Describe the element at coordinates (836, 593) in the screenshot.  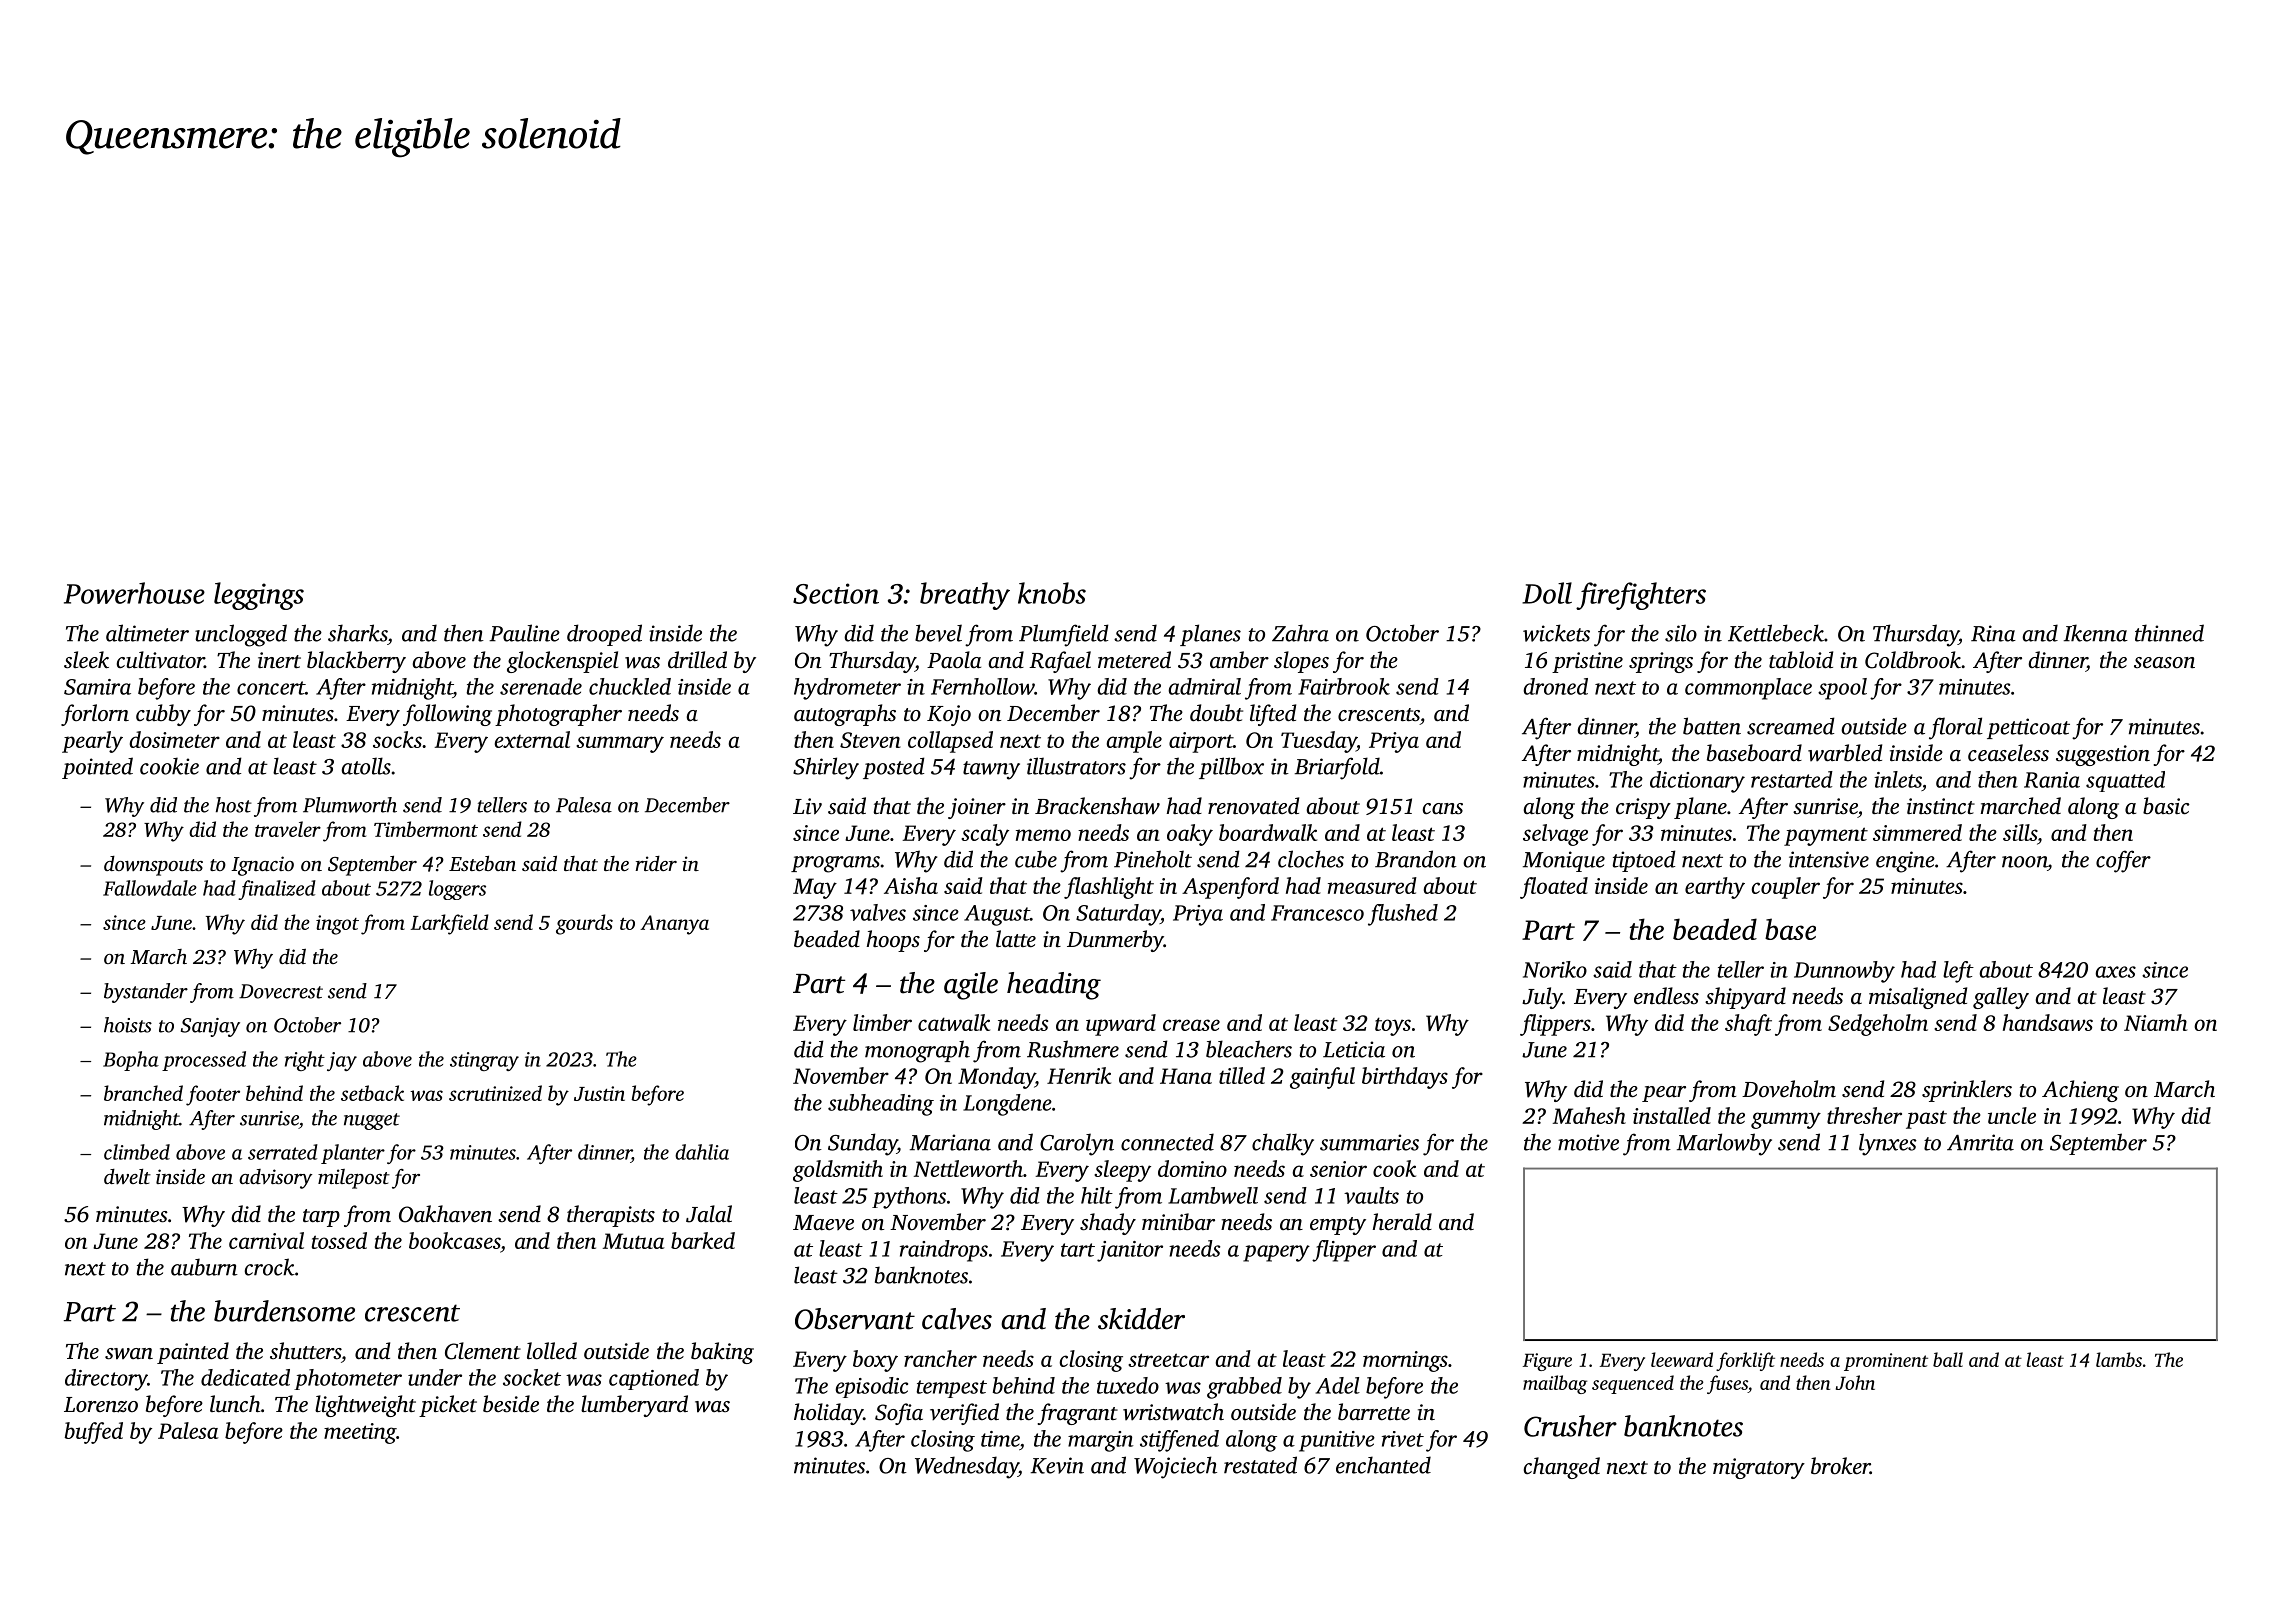
I see `Section` at that location.
